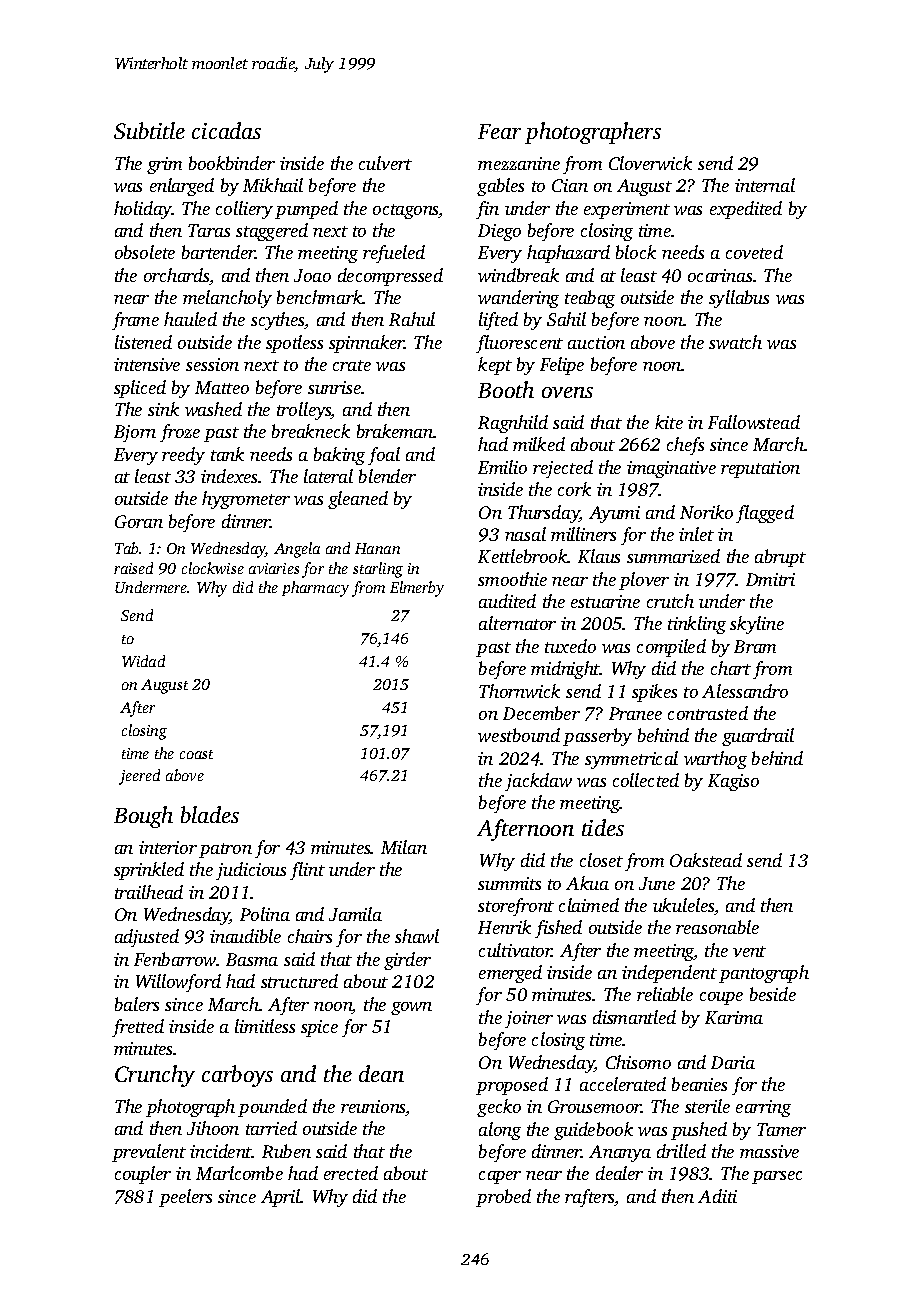 Image resolution: width=924 pixels, height=1308 pixels. I want to click on westbound, so click(519, 735).
